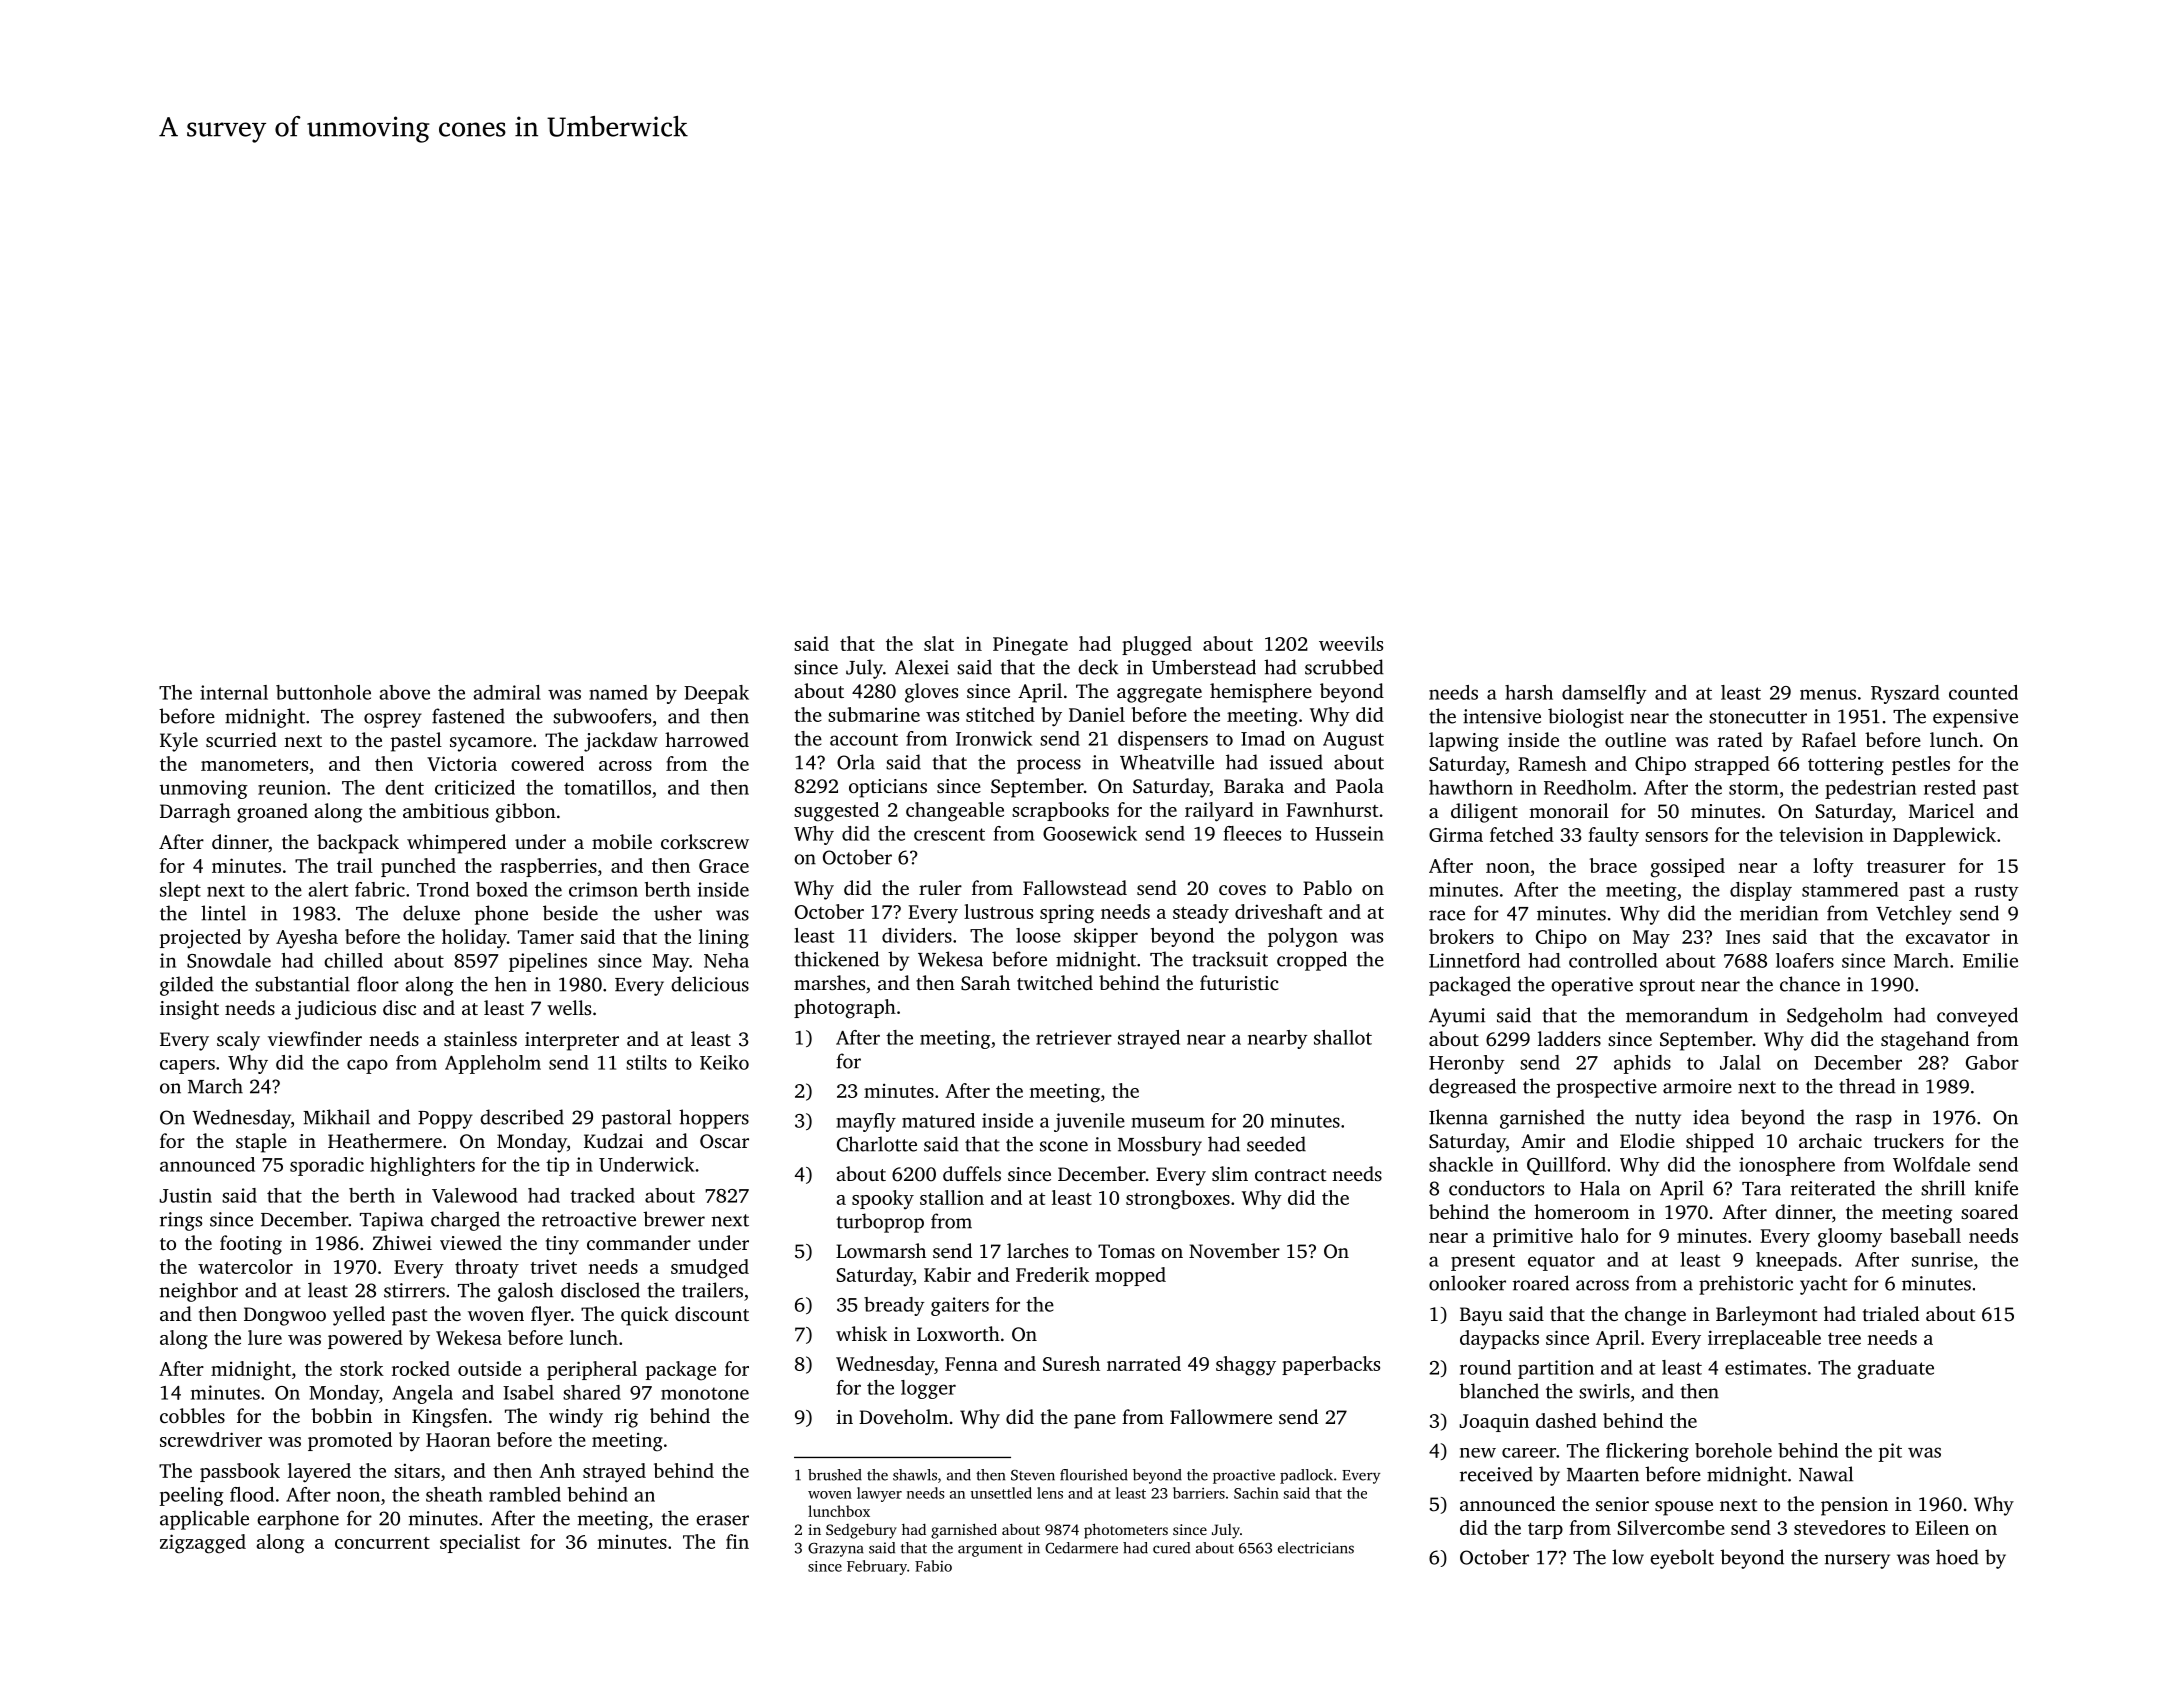  Describe the element at coordinates (569, 1007) in the screenshot. I see `wells` at that location.
